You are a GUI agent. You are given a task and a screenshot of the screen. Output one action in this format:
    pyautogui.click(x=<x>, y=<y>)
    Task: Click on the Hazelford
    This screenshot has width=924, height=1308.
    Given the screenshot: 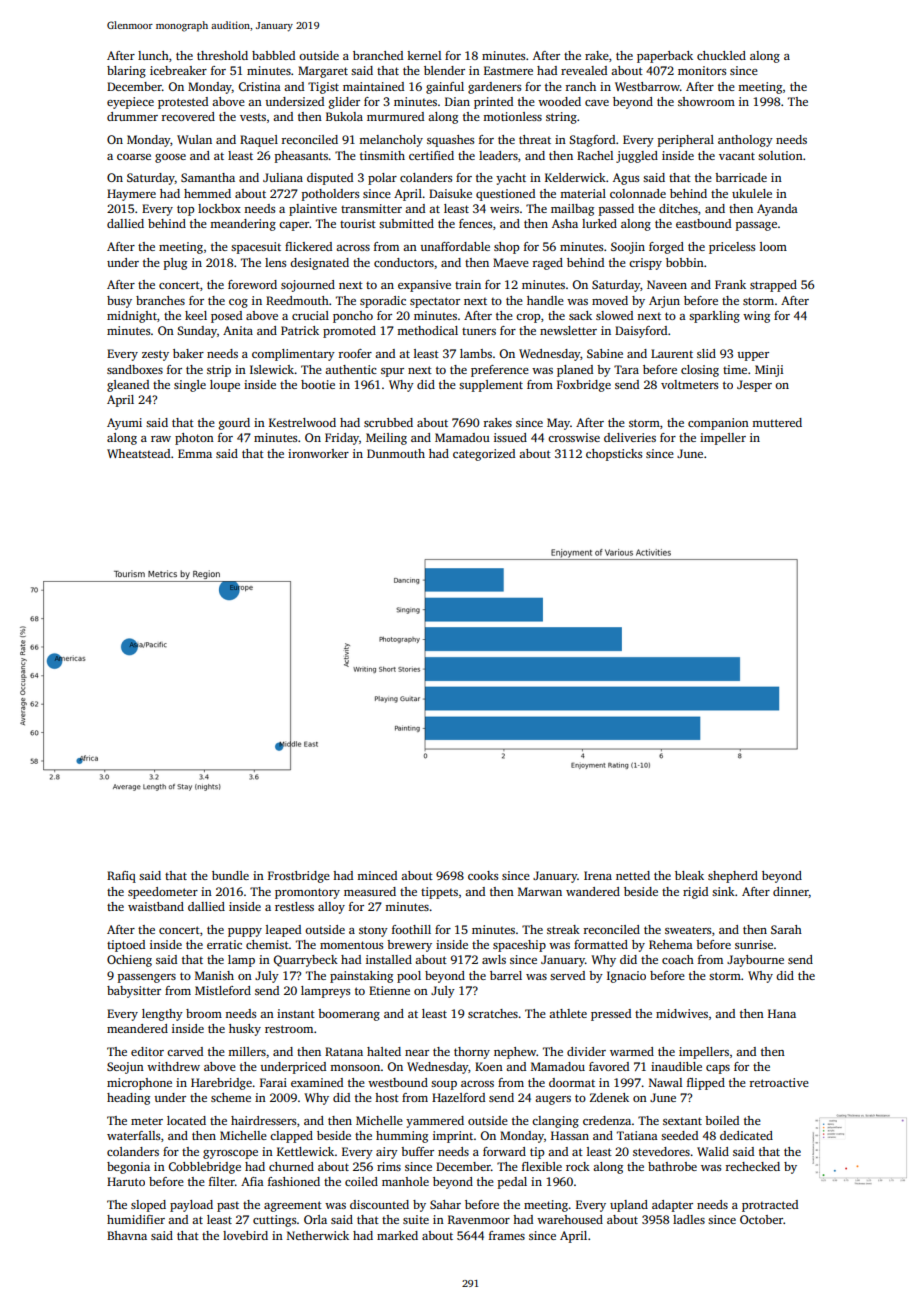 What is the action you would take?
    pyautogui.click(x=458, y=1097)
